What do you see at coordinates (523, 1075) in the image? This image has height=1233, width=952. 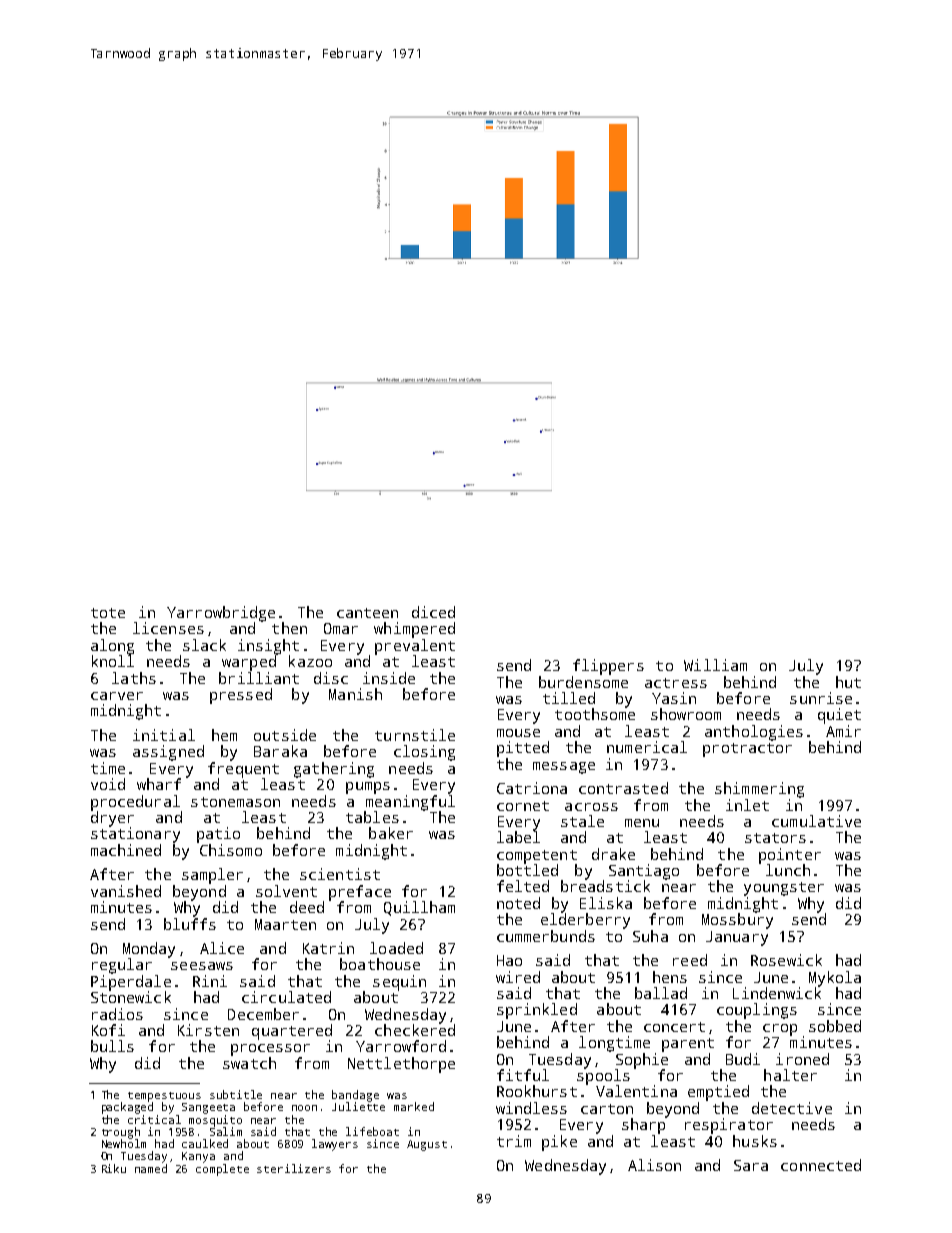 I see `fitful` at bounding box center [523, 1075].
